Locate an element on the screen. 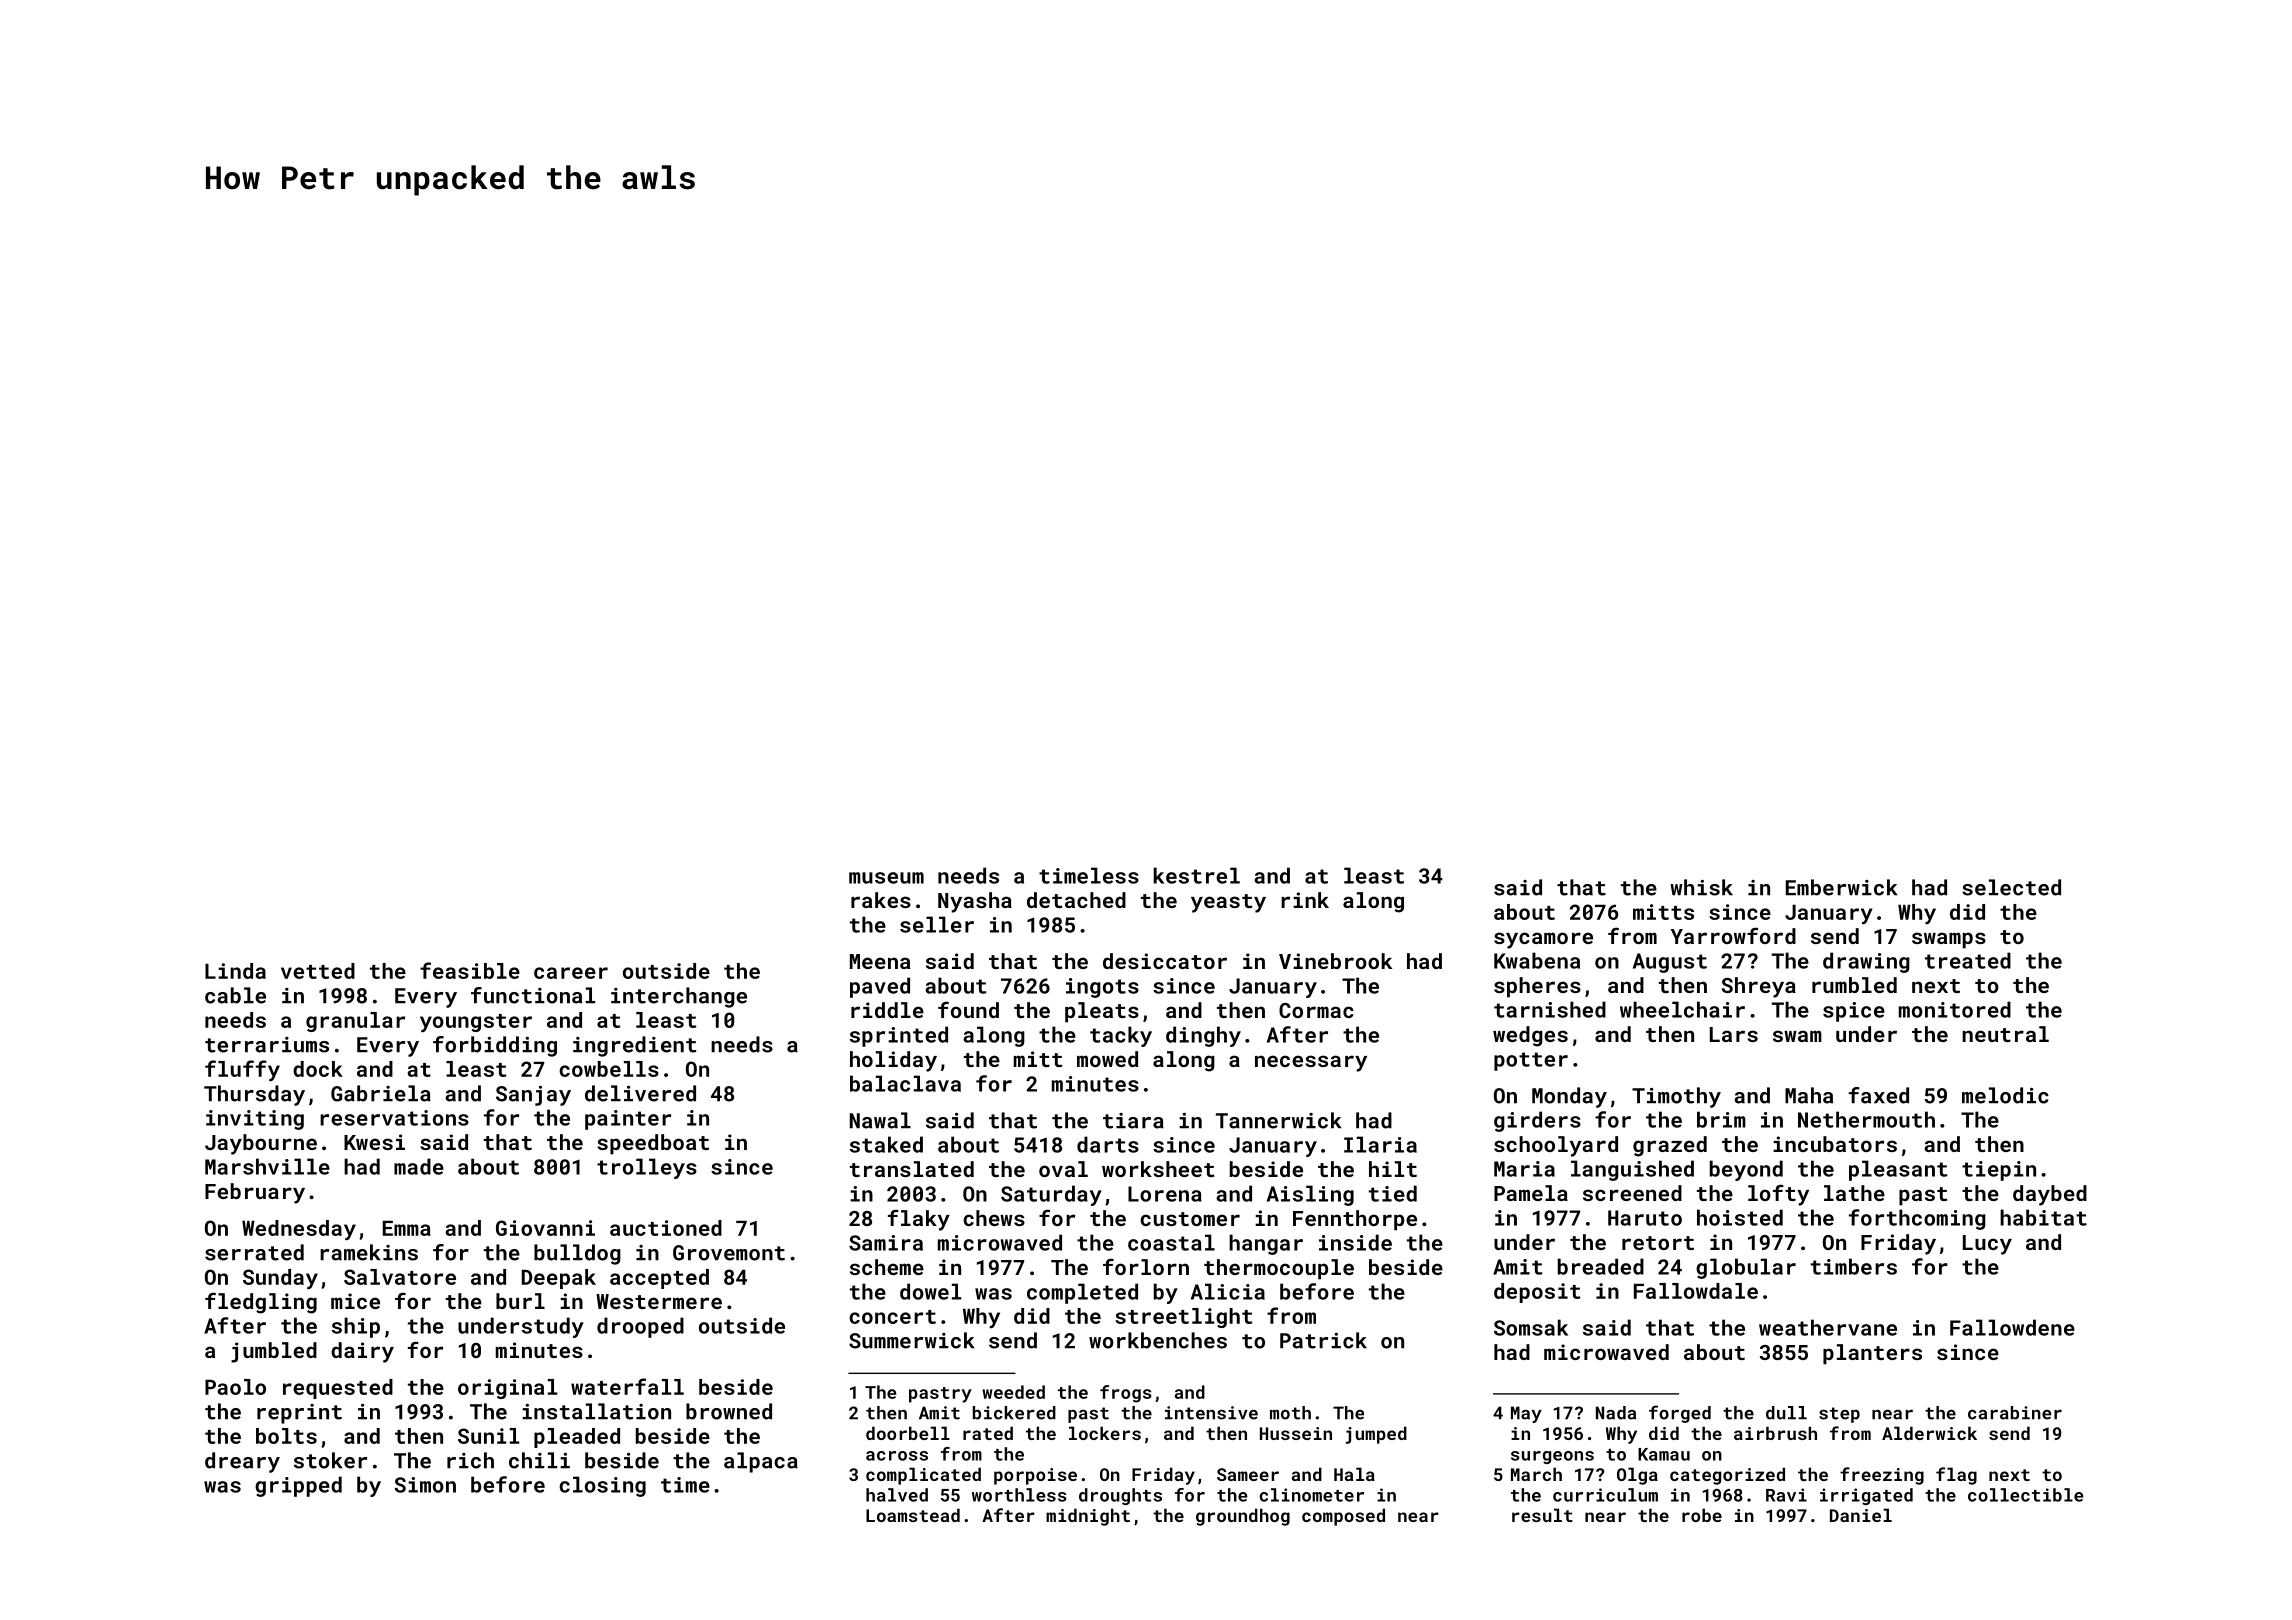 The height and width of the screenshot is (1620, 2292). droughts is located at coordinates (1120, 1496).
